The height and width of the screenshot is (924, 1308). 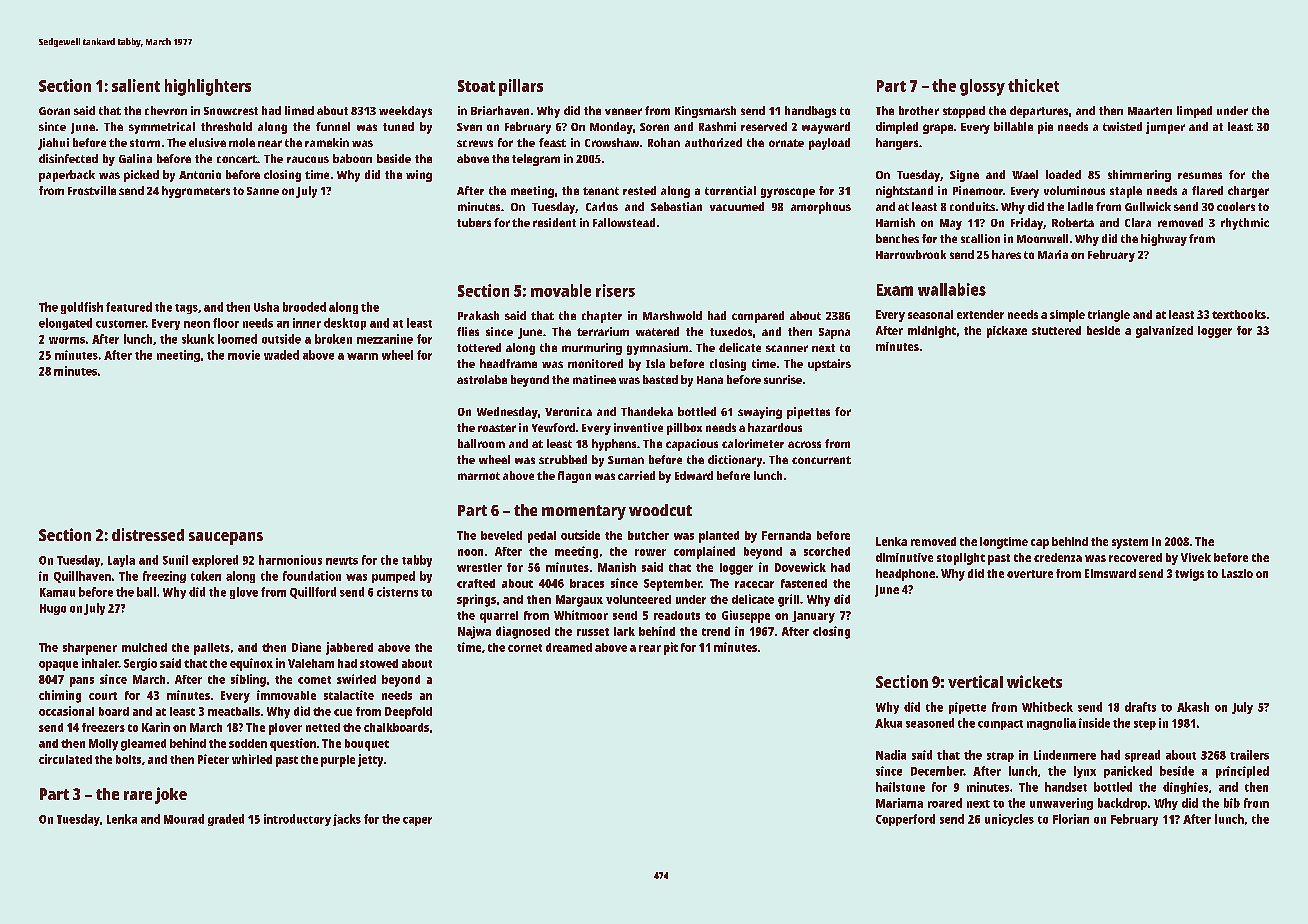 I want to click on Vivek, so click(x=1196, y=557).
